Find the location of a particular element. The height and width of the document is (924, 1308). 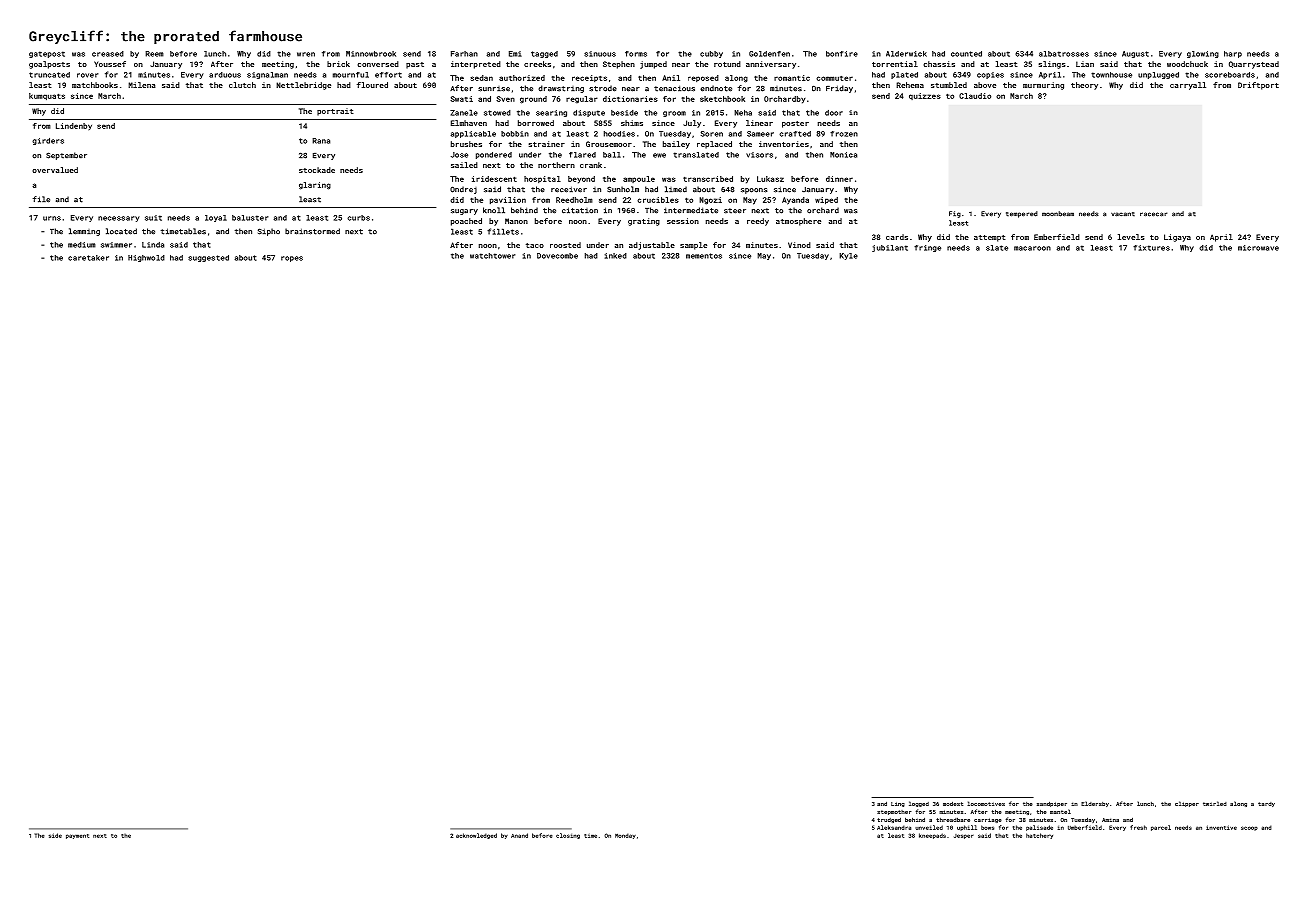

caretaker is located at coordinates (88, 258).
